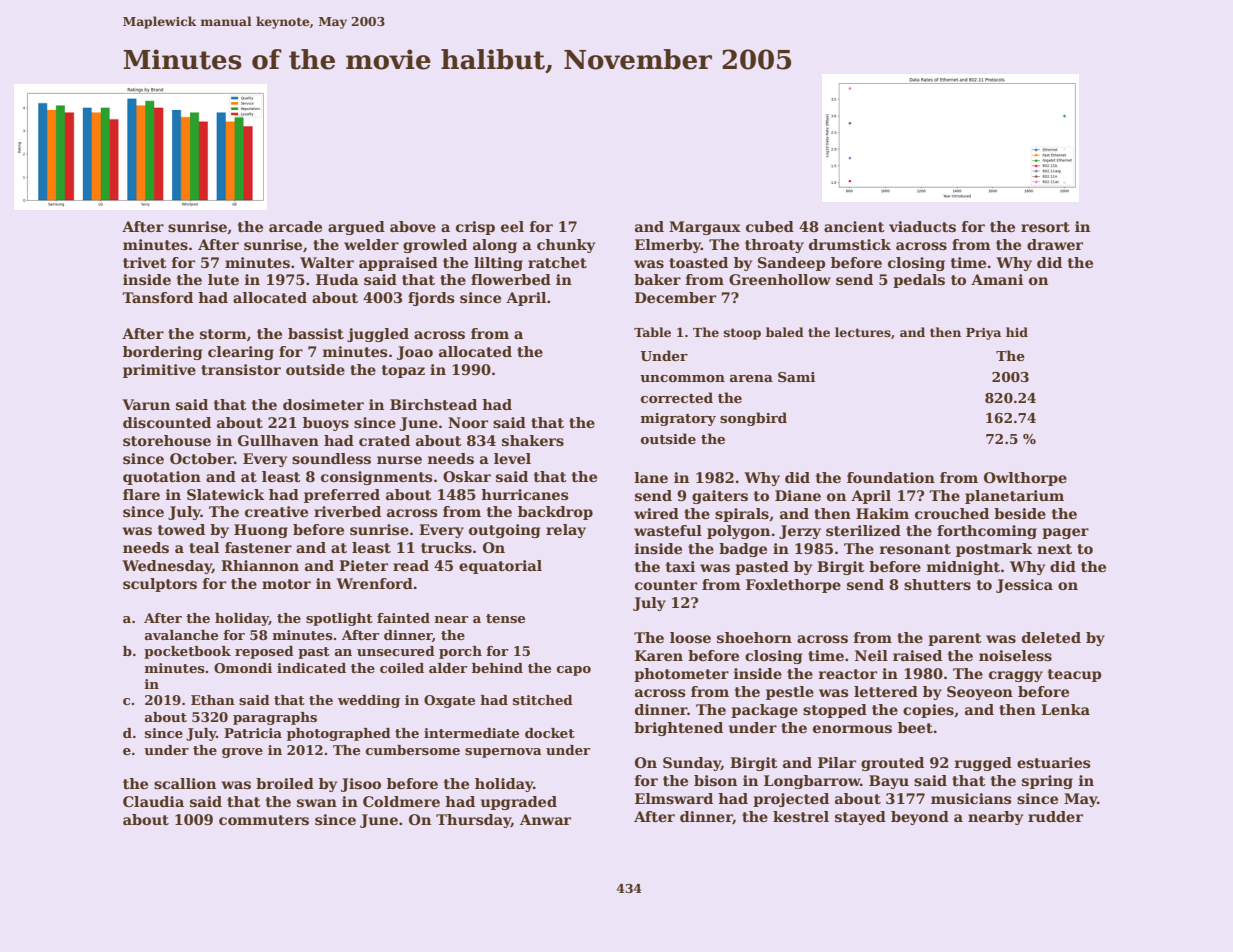 Image resolution: width=1233 pixels, height=952 pixels. What do you see at coordinates (415, 353) in the screenshot?
I see `Joao` at bounding box center [415, 353].
